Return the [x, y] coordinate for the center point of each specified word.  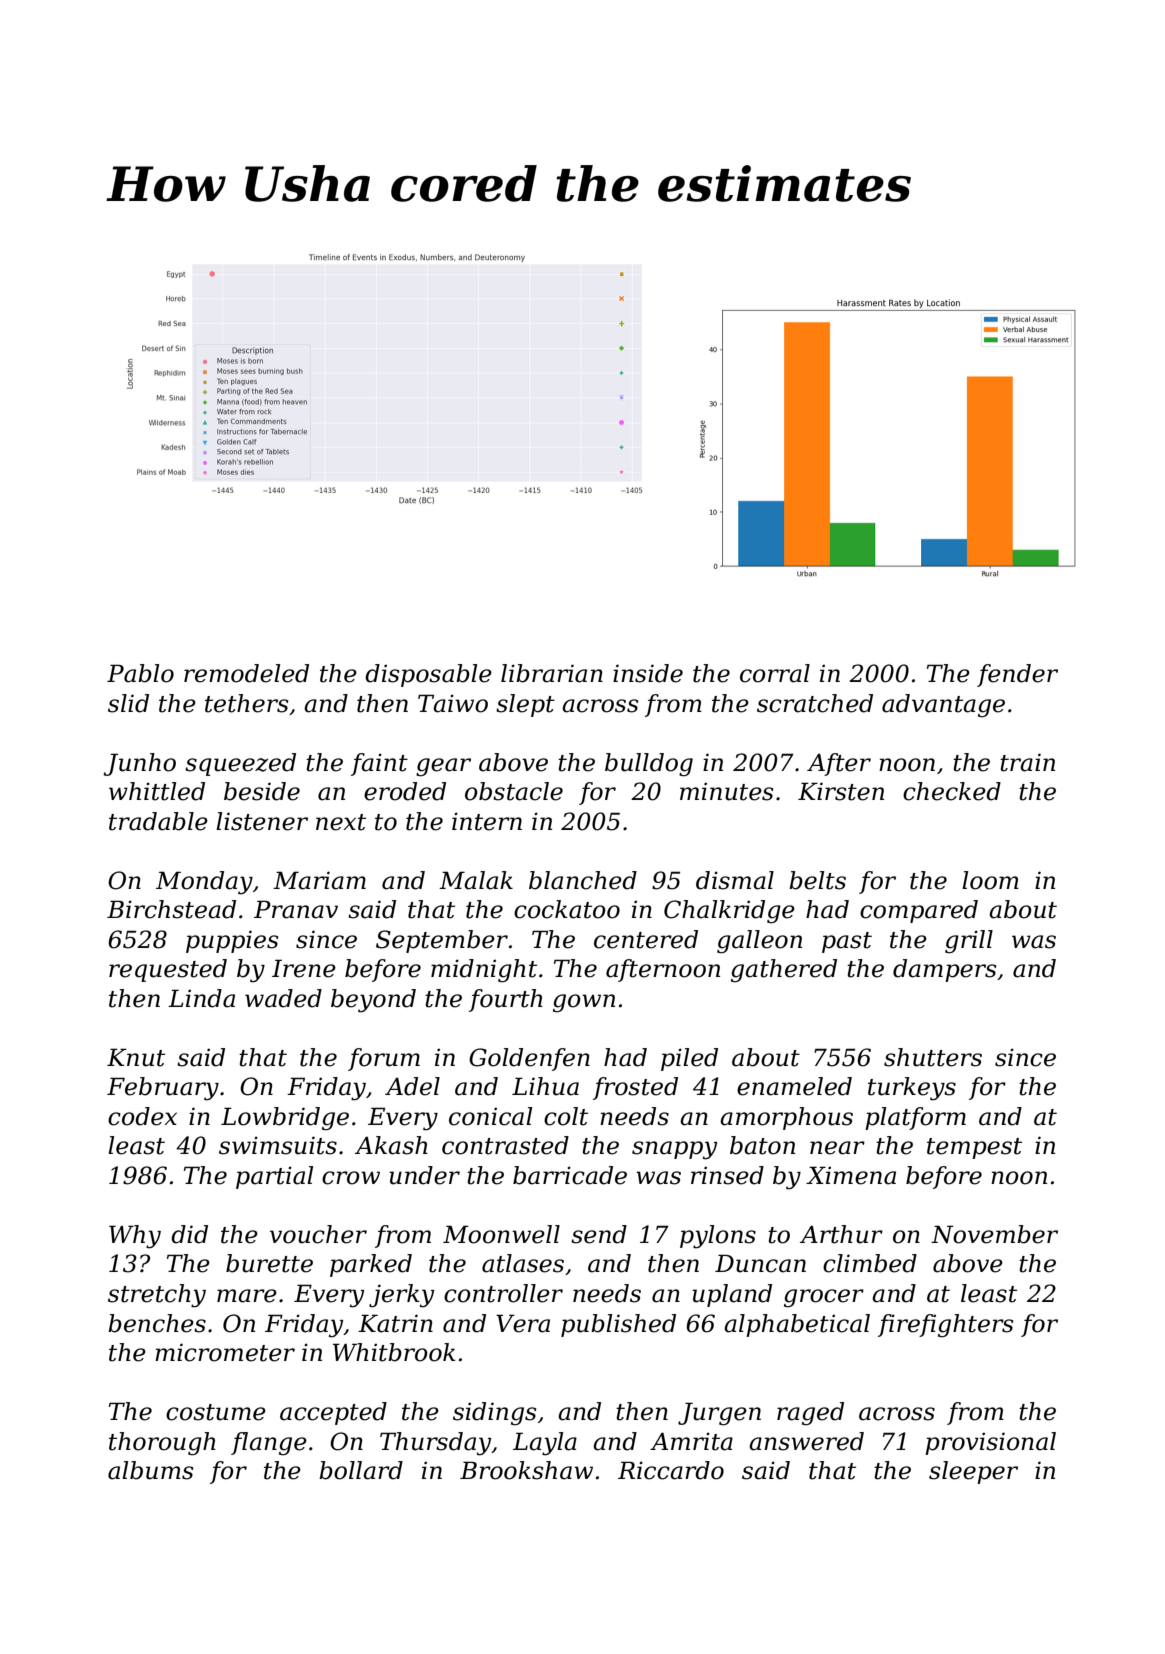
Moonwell [501, 1234]
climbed [870, 1263]
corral [775, 673]
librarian [552, 673]
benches [157, 1323]
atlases [523, 1263]
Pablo [140, 673]
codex [142, 1116]
